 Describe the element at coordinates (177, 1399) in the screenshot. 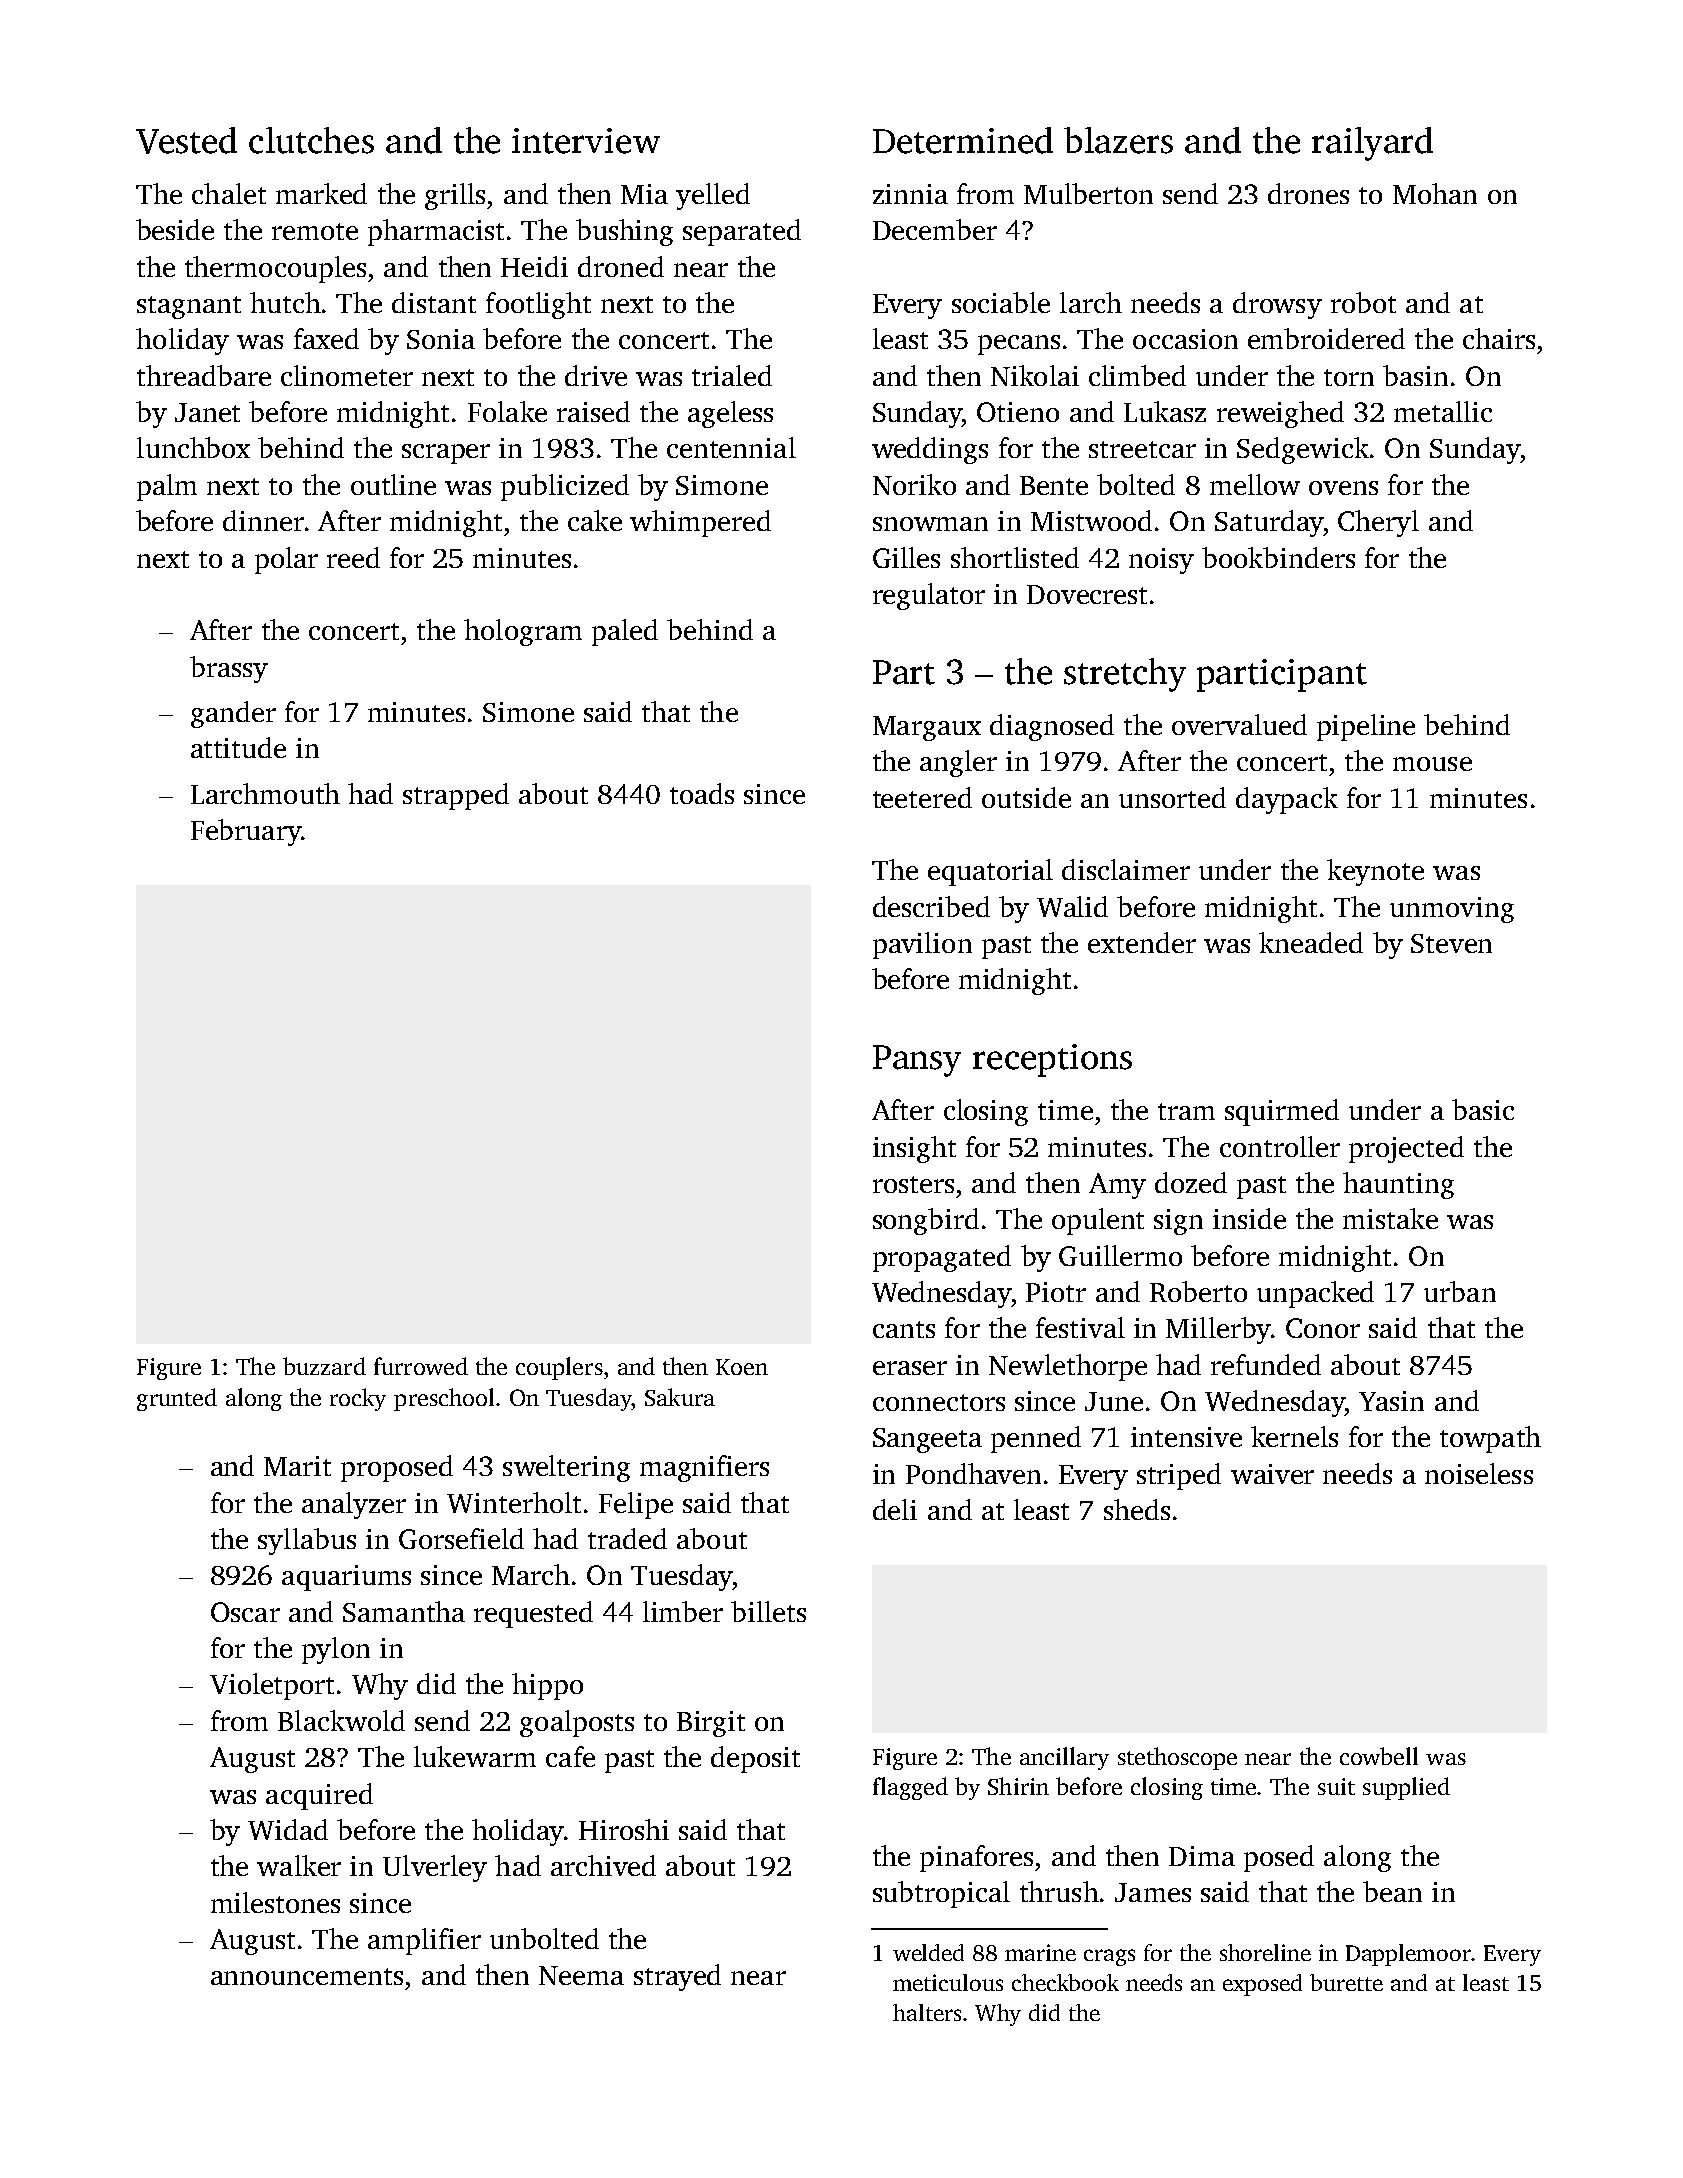

I see `grunted` at that location.
